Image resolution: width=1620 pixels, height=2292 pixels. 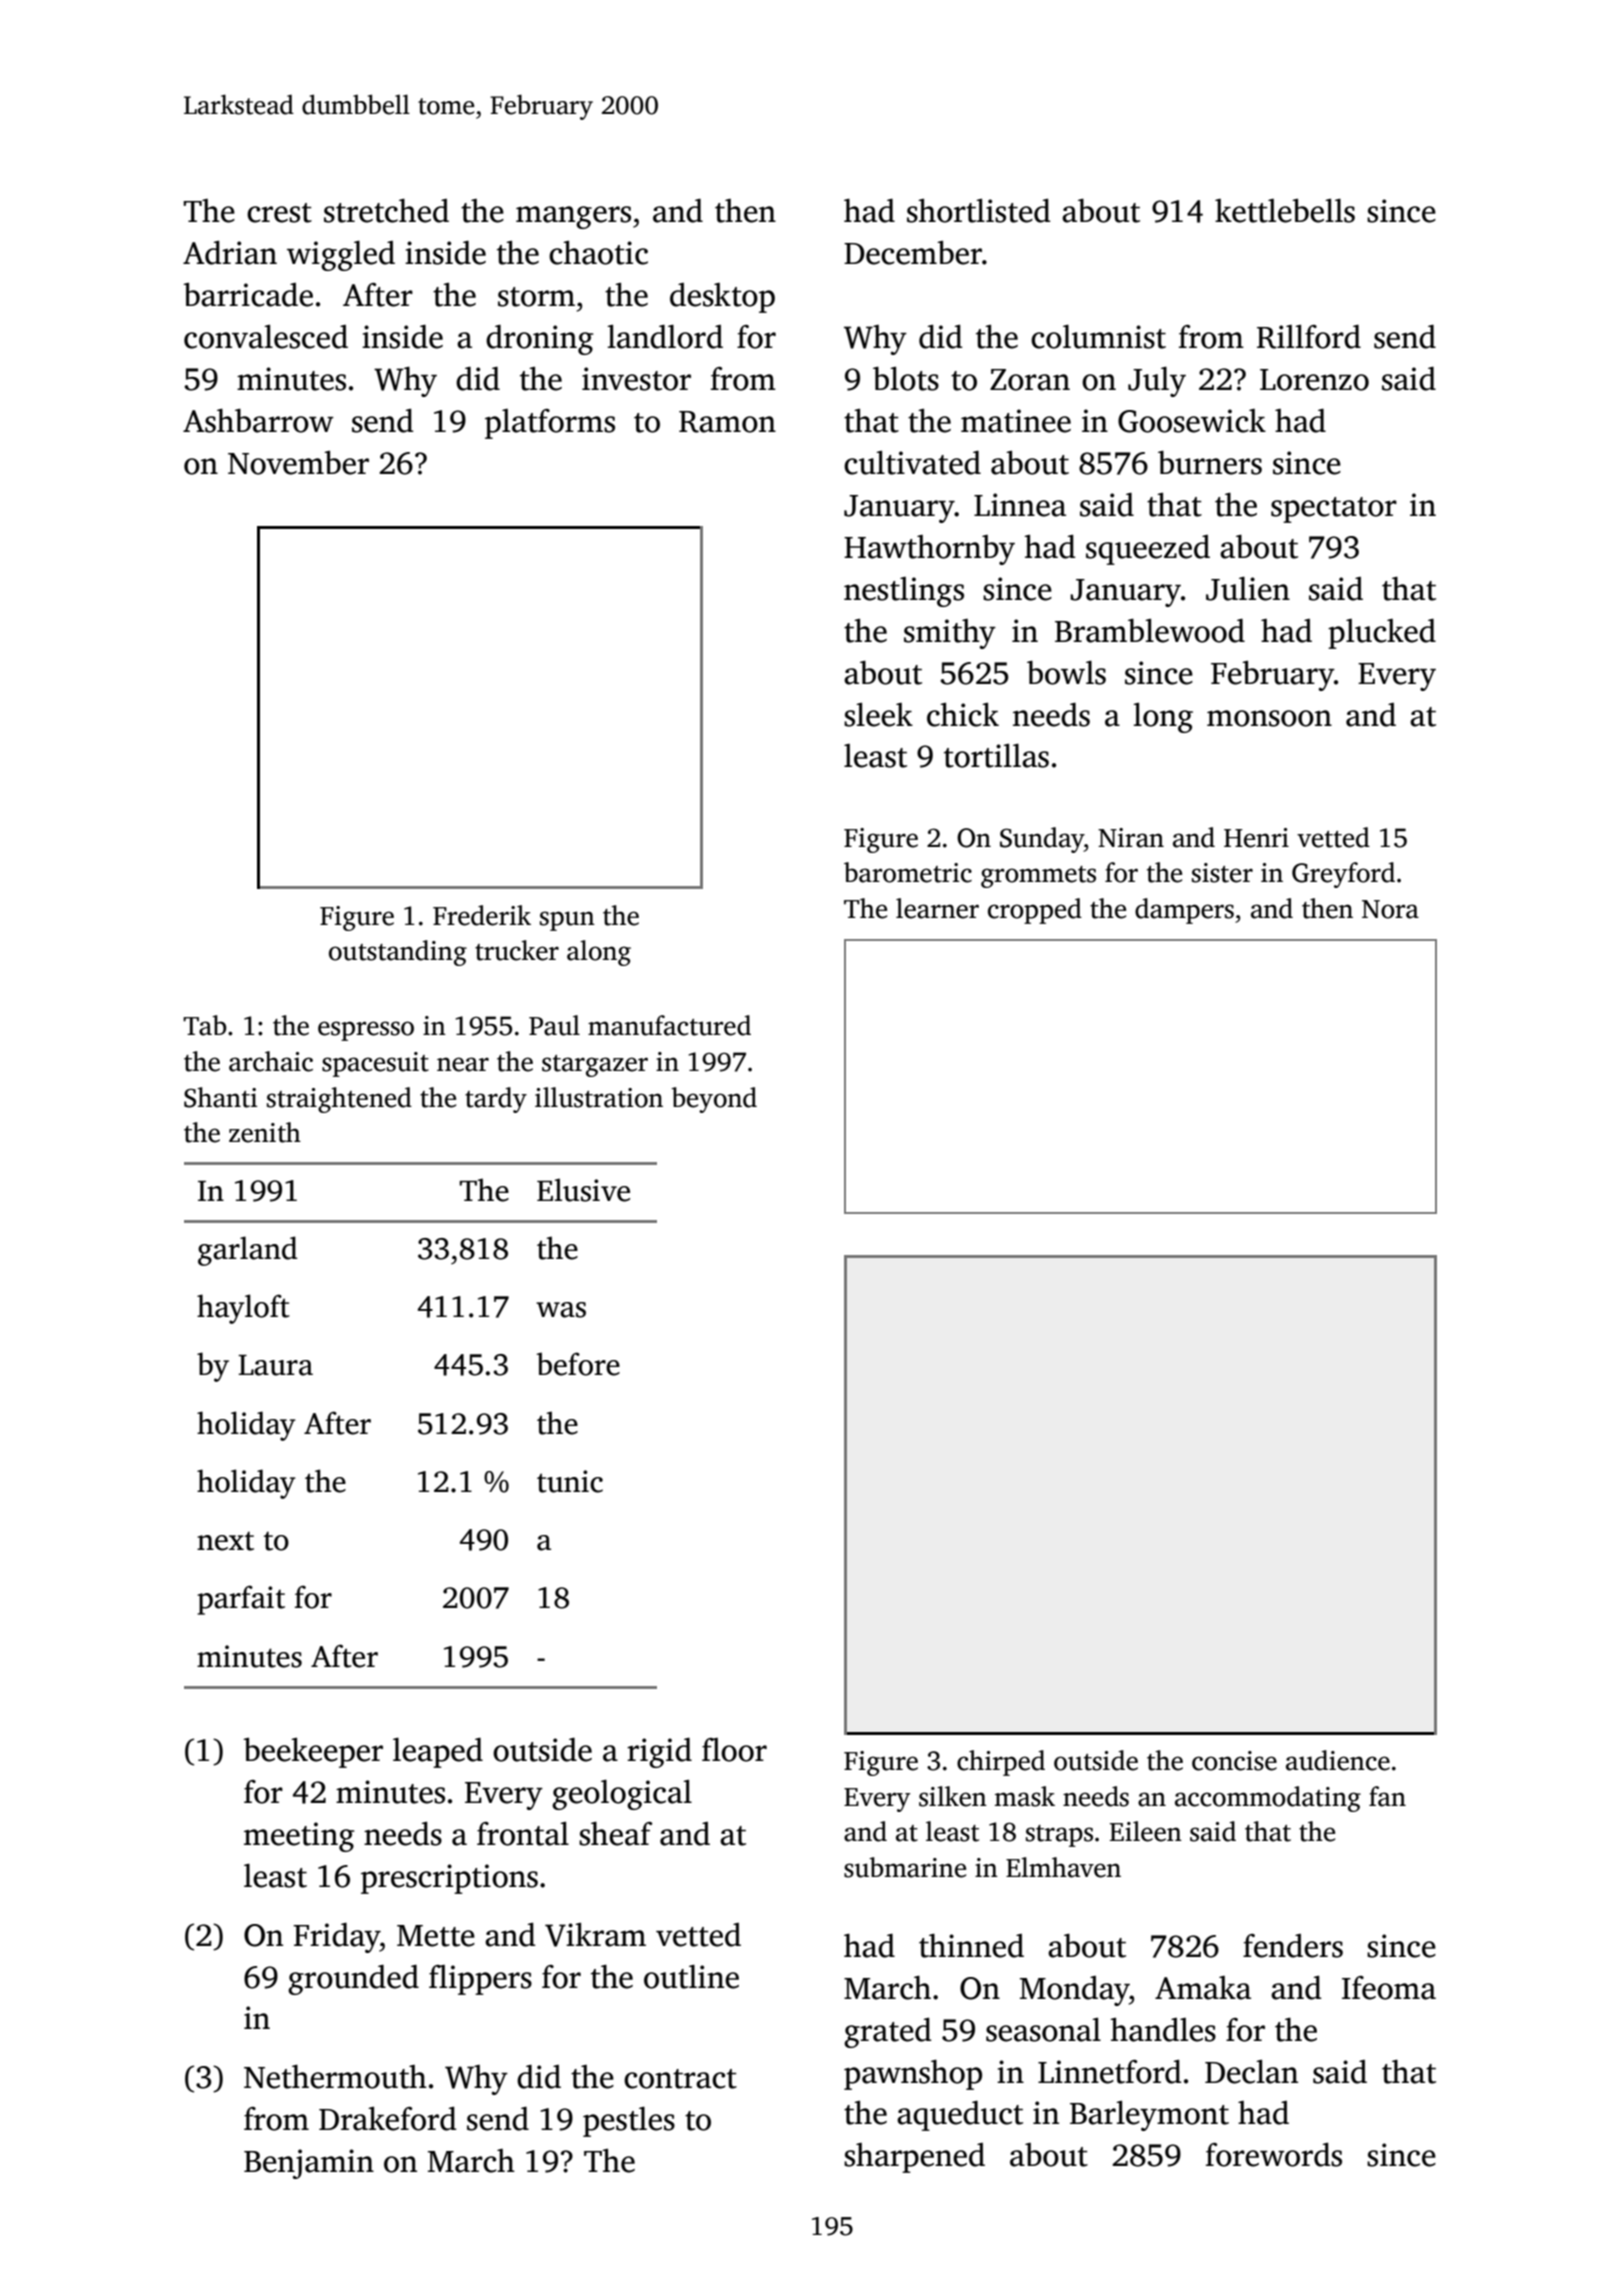 What do you see at coordinates (436, 1936) in the document?
I see `Mette` at bounding box center [436, 1936].
